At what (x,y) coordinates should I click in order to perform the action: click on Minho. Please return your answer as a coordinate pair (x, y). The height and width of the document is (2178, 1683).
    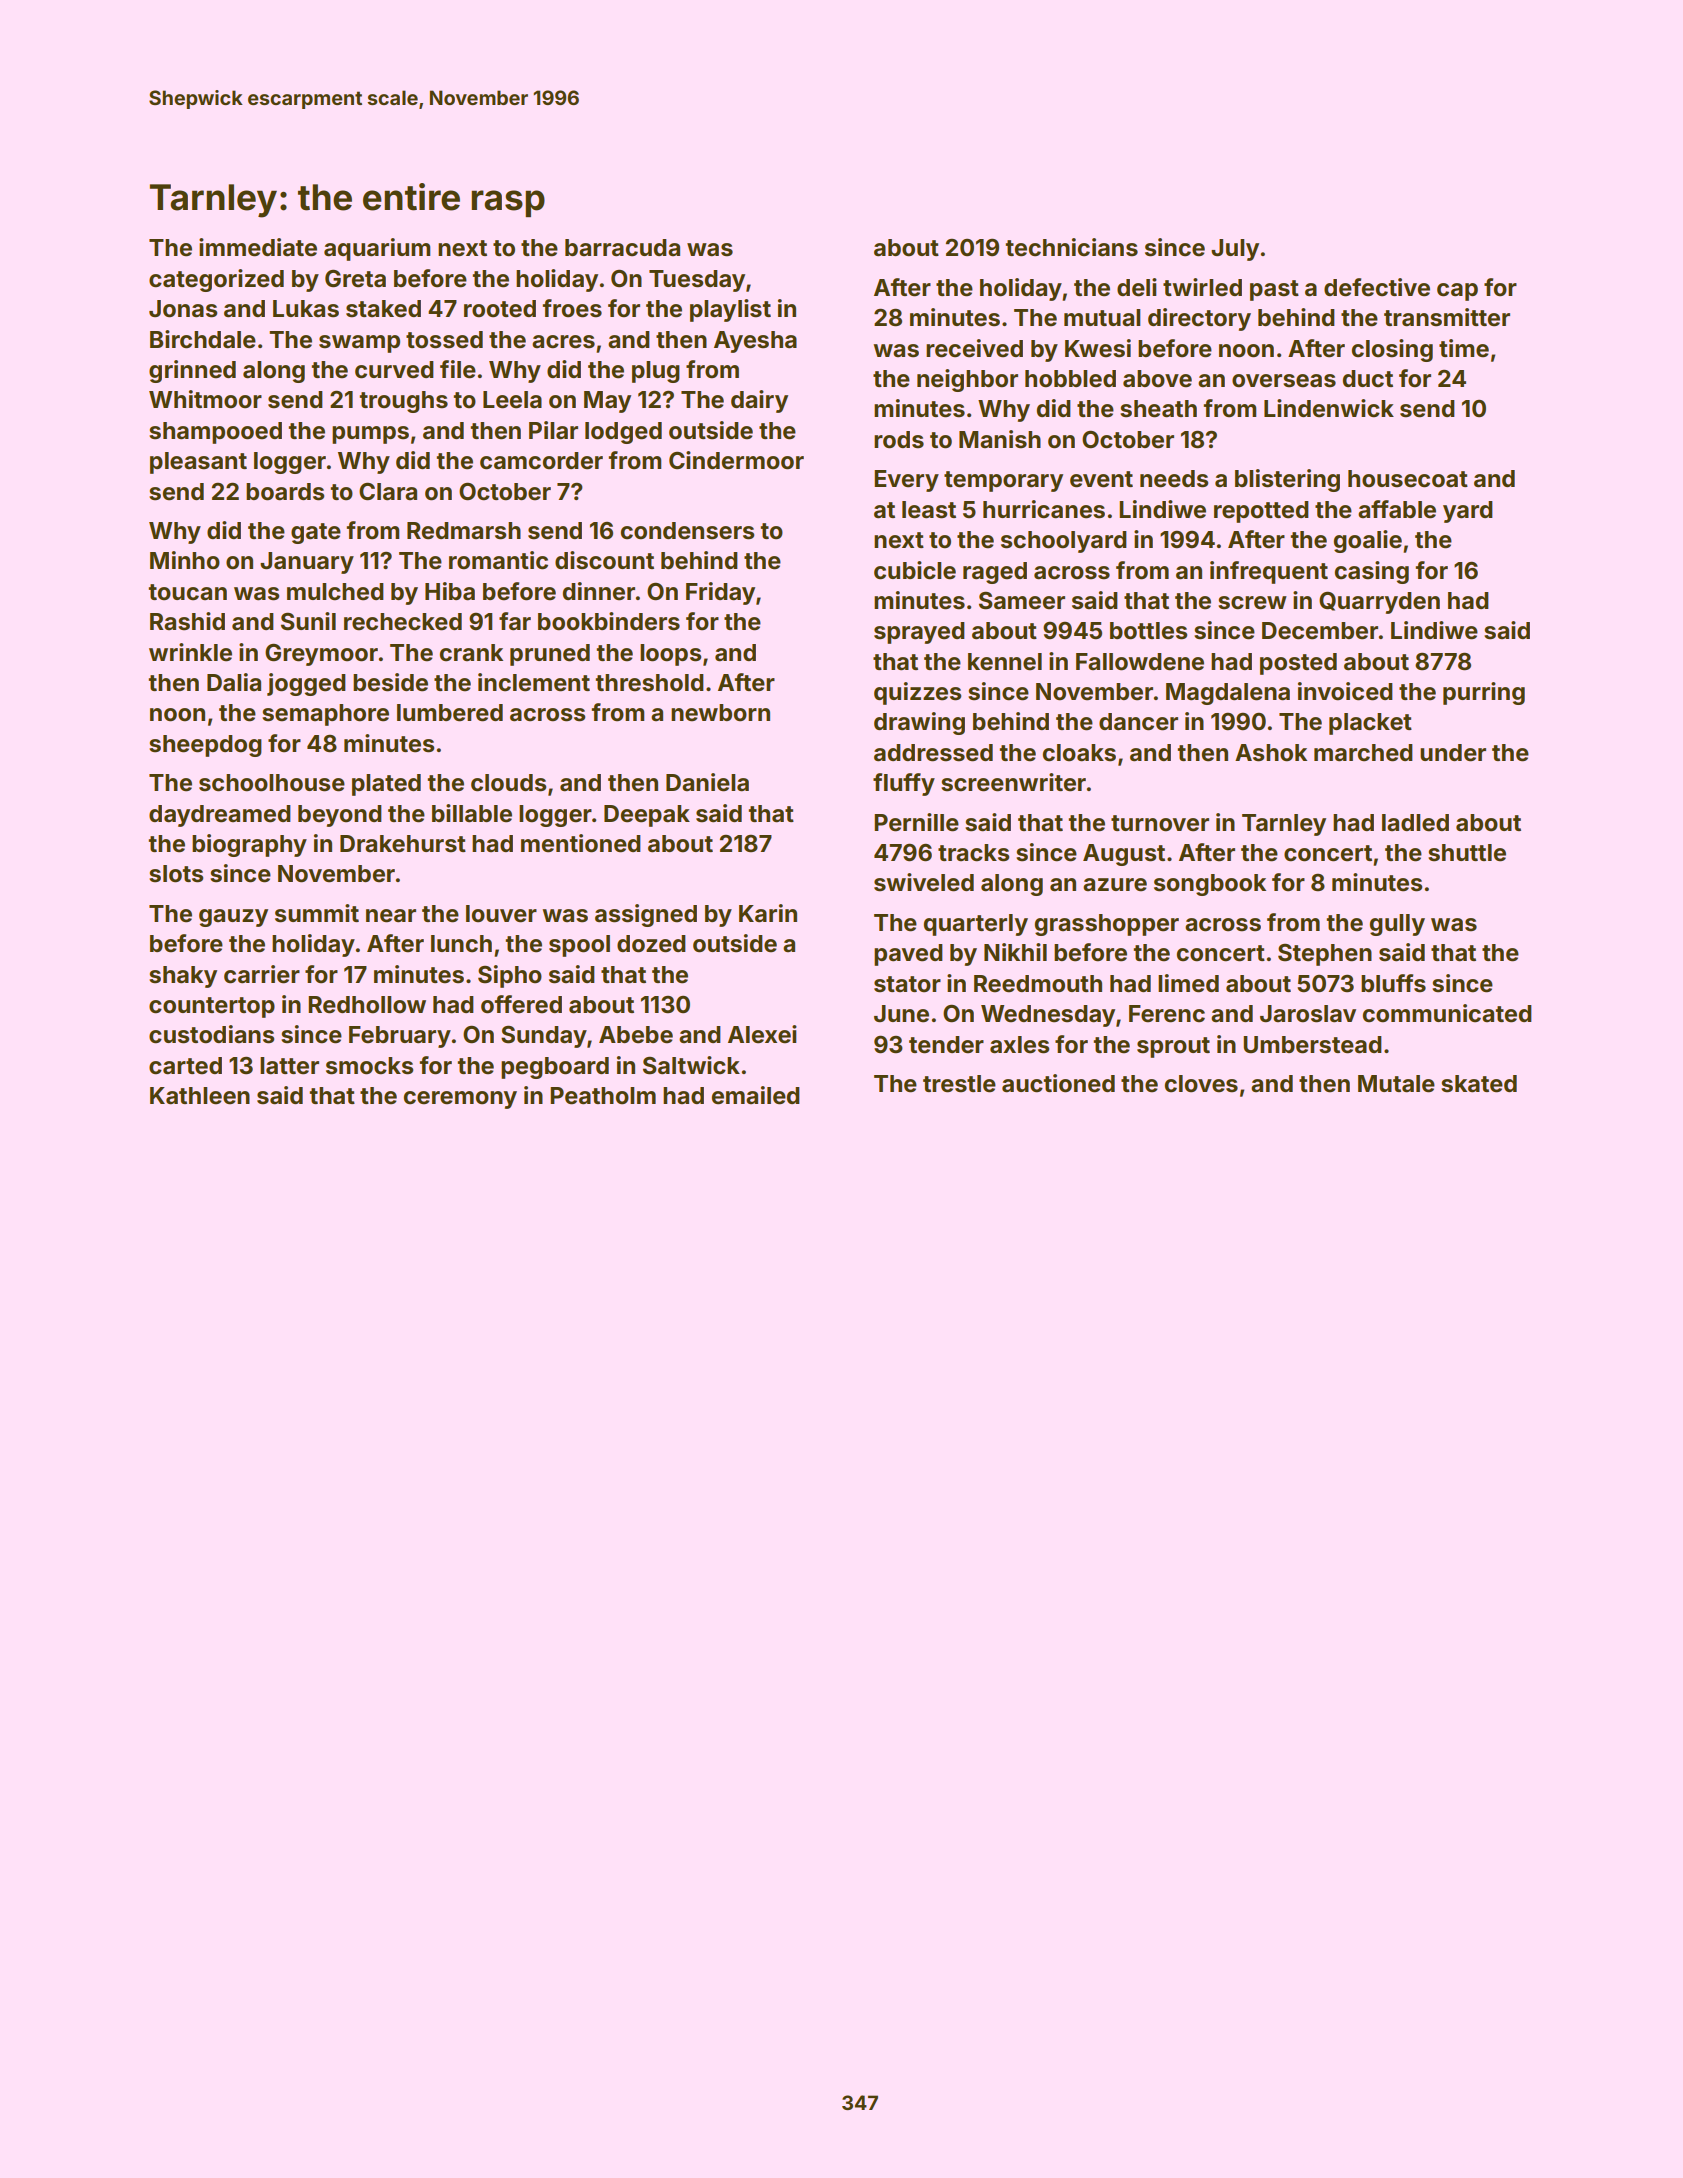
    Looking at the image, I should click on (185, 560).
